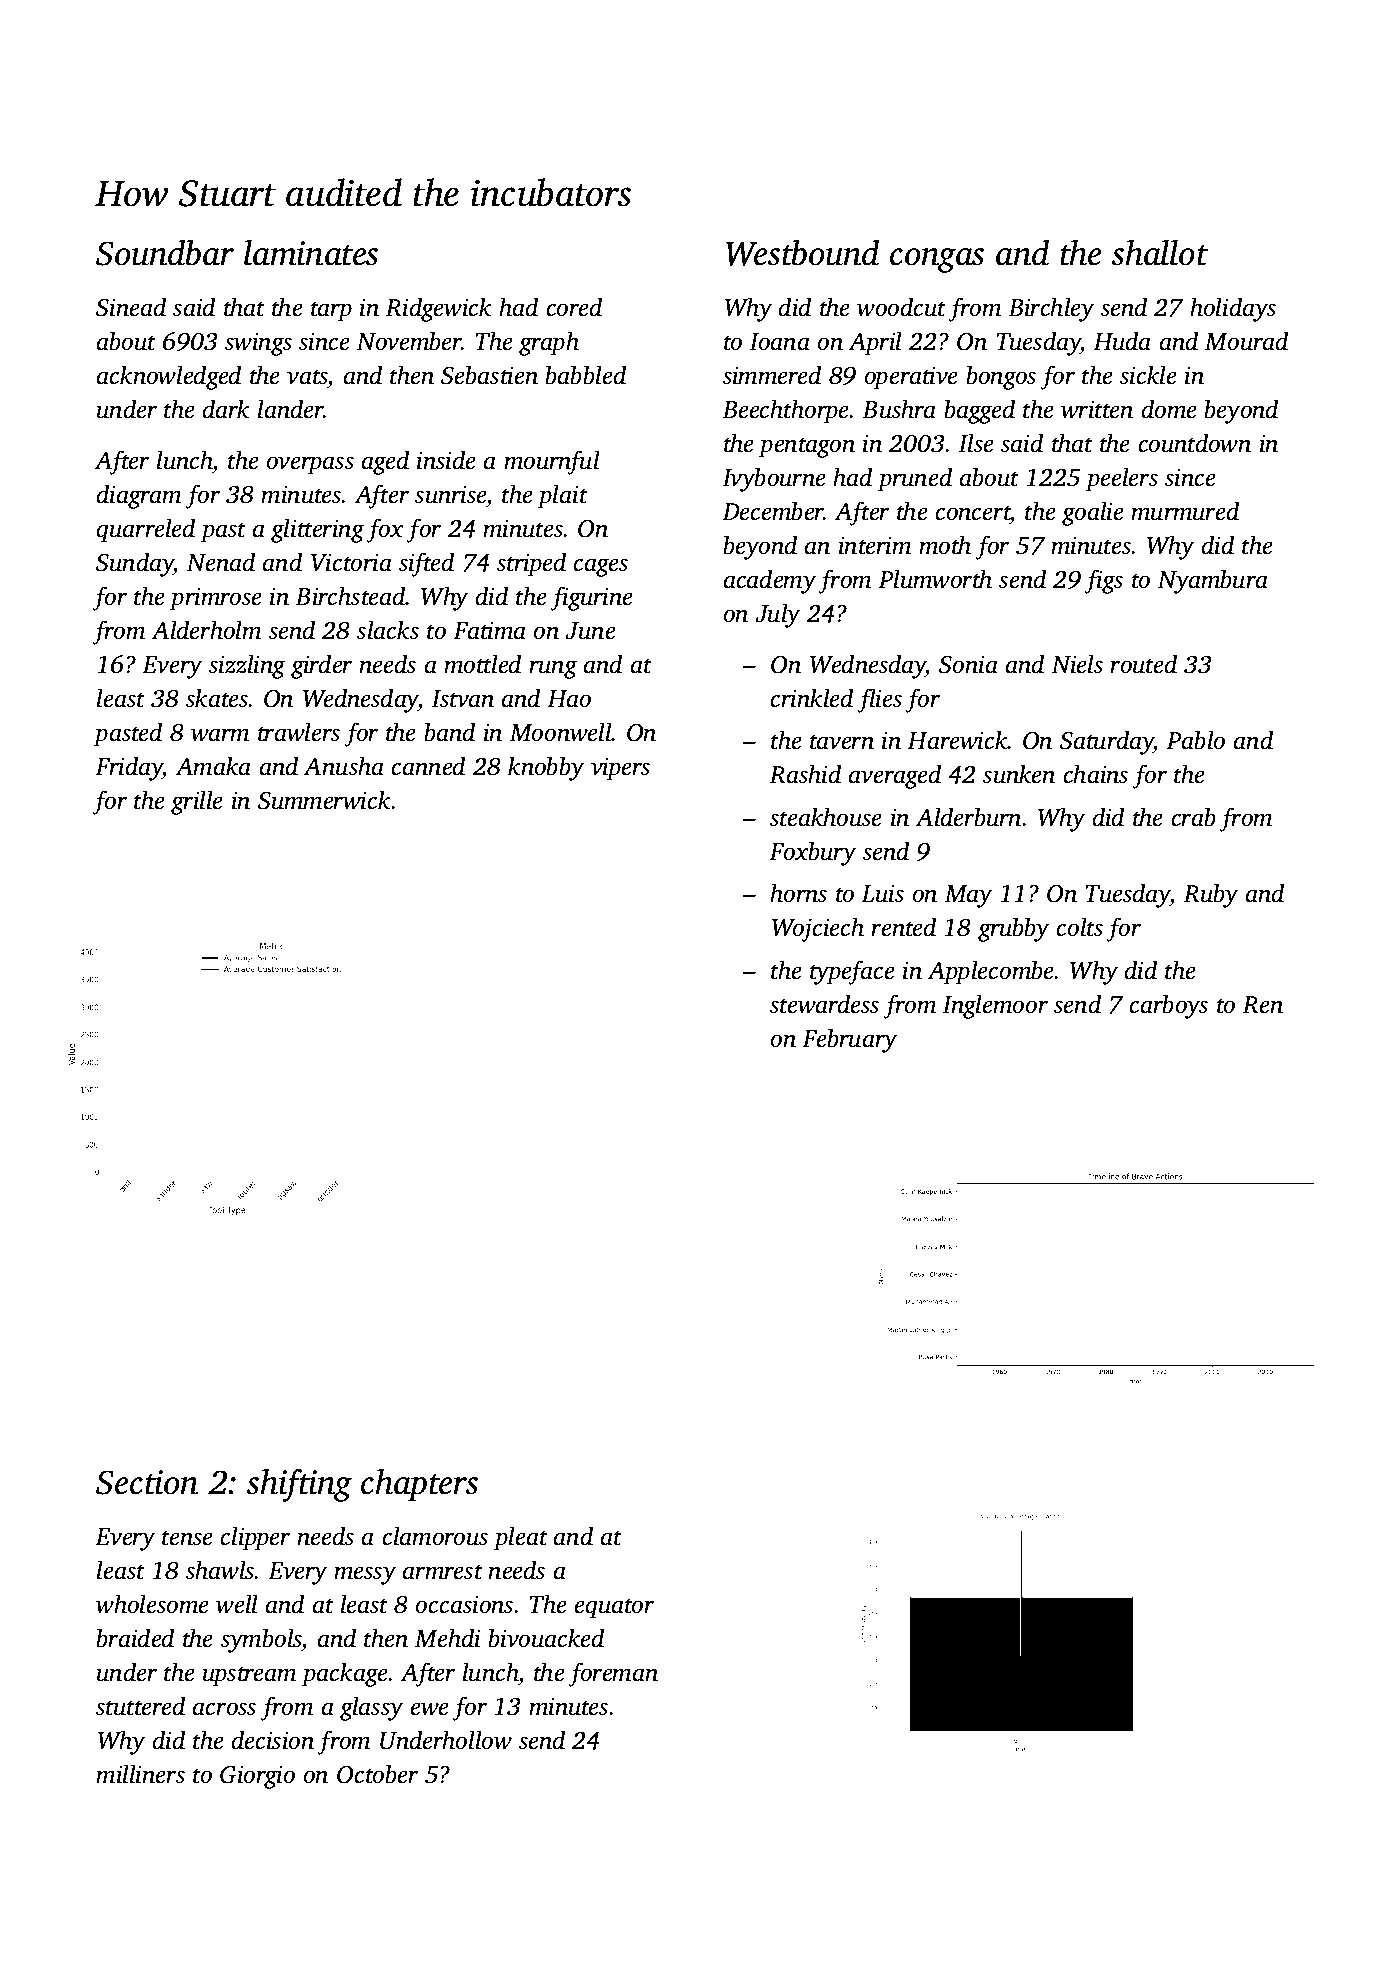 The width and height of the screenshot is (1386, 1969). What do you see at coordinates (1160, 253) in the screenshot?
I see `shallot` at bounding box center [1160, 253].
